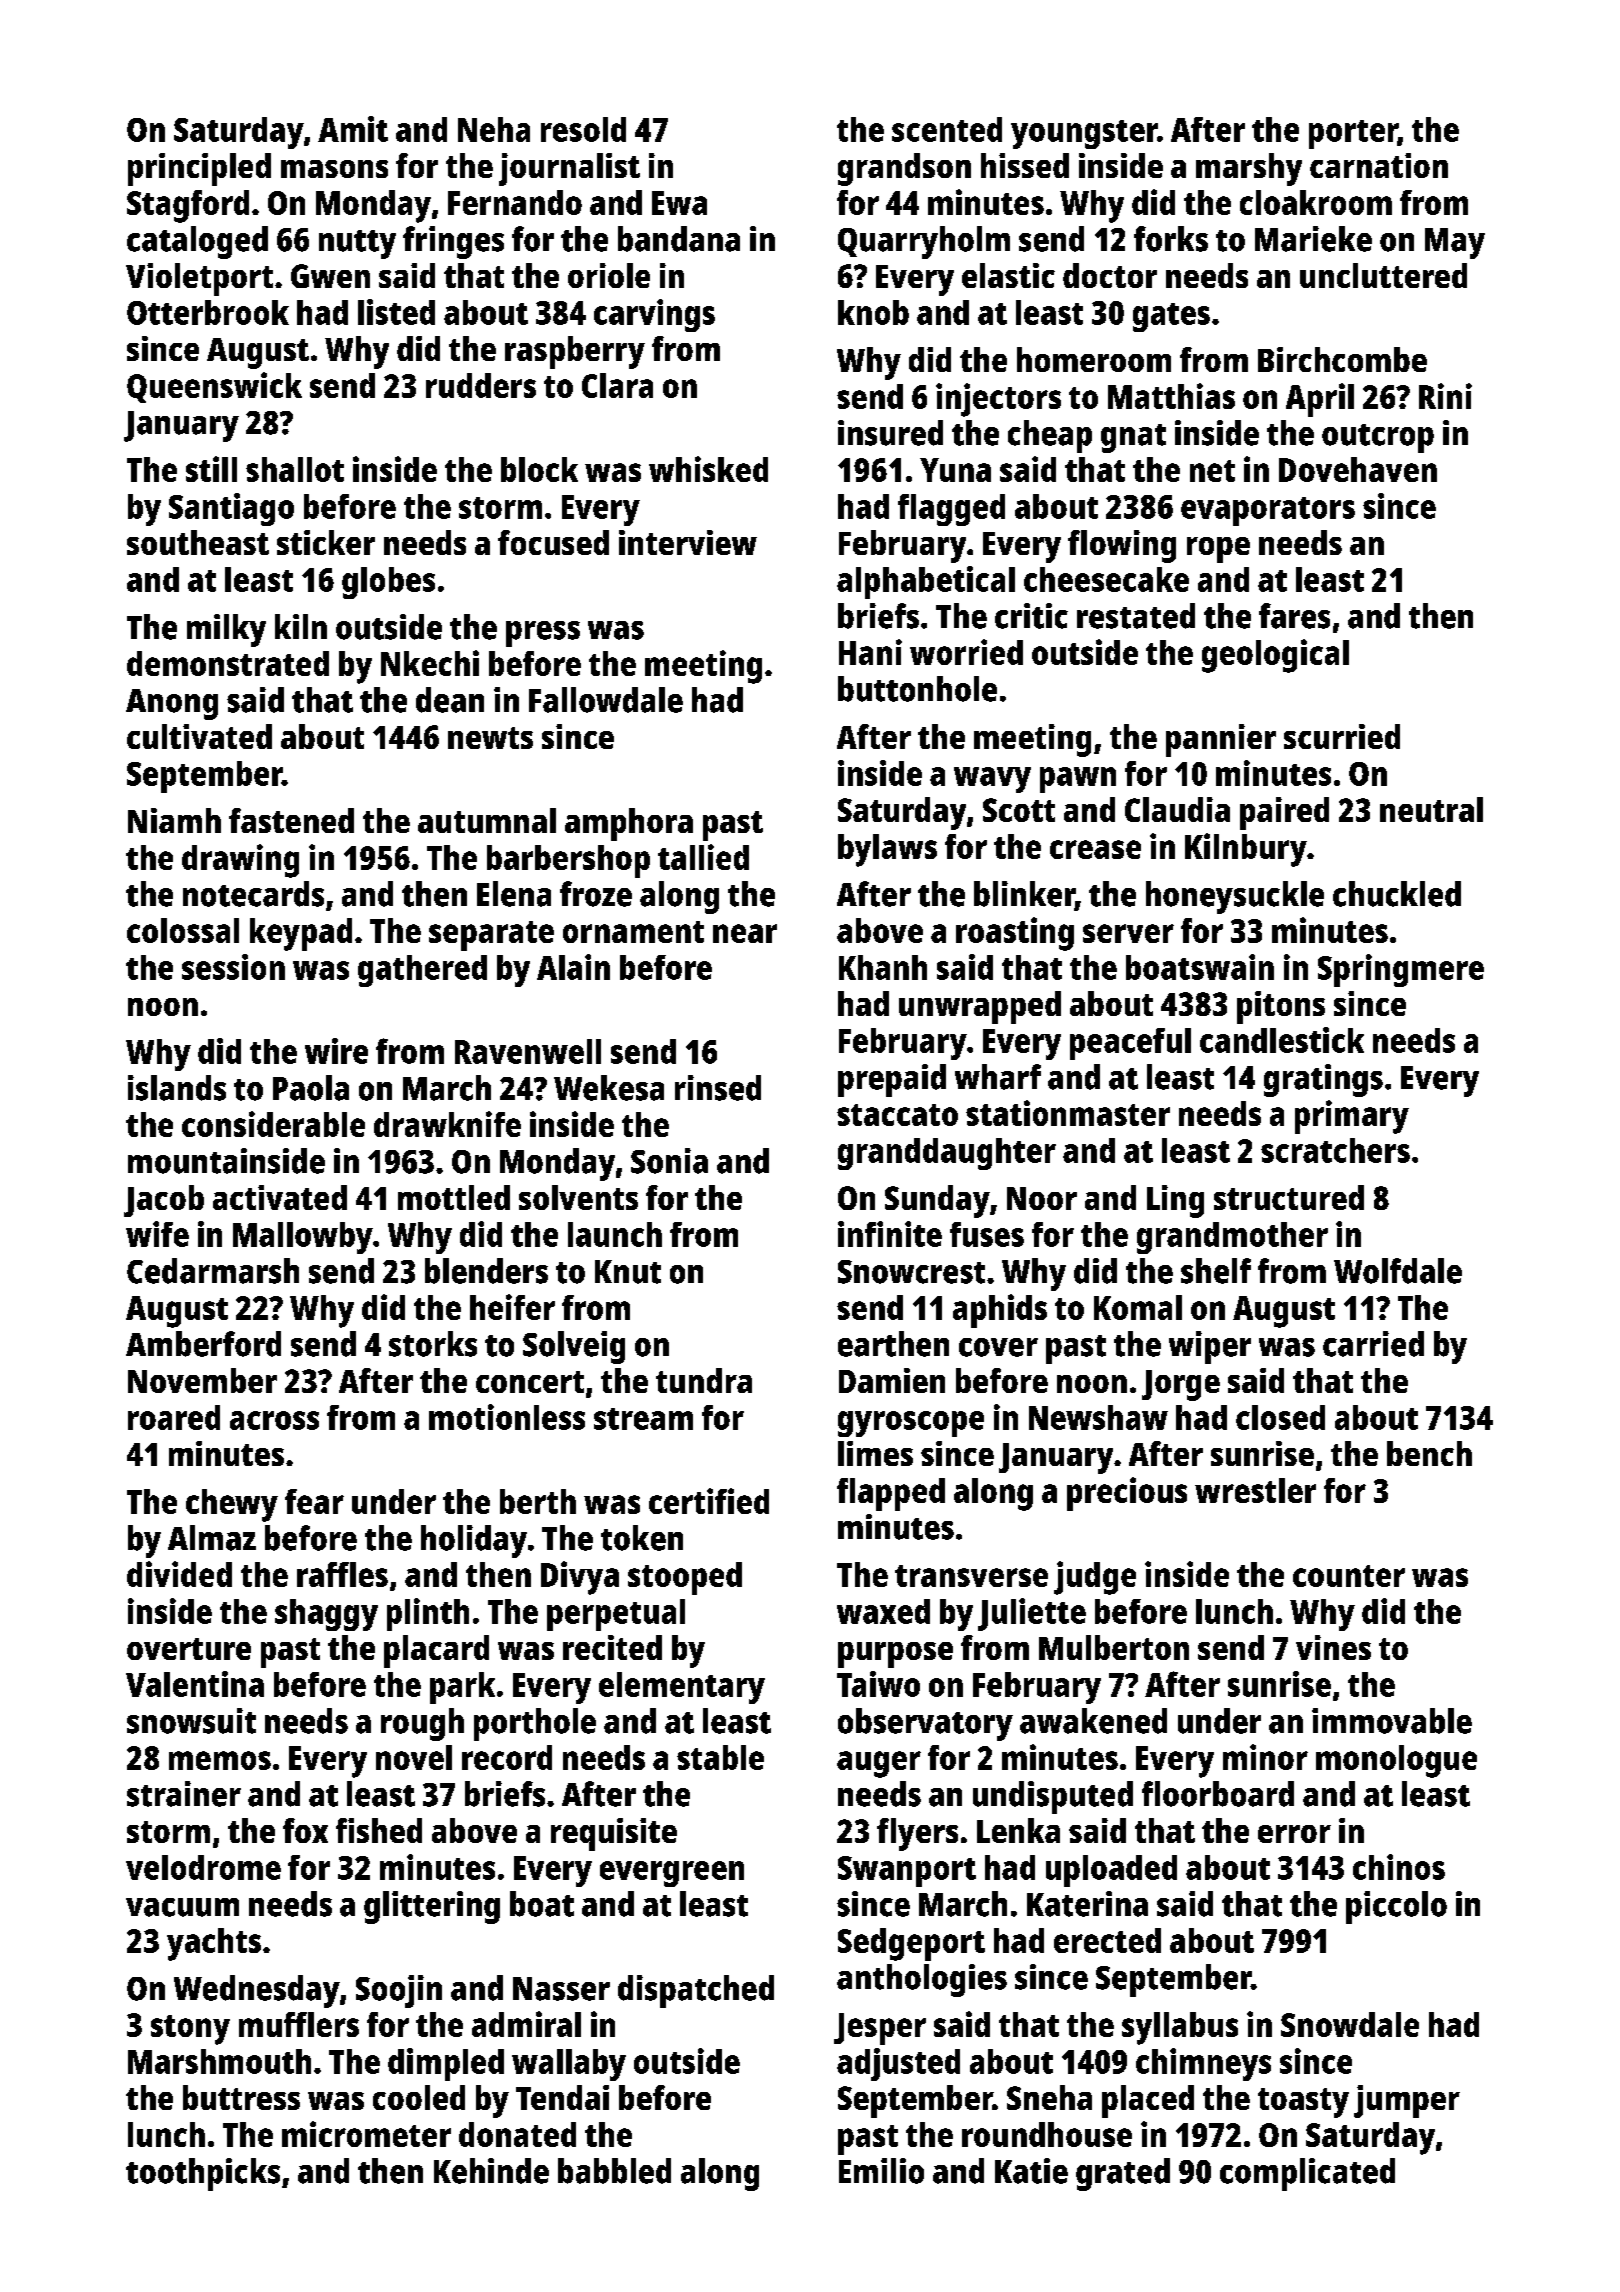 The height and width of the screenshot is (2292, 1620). Describe the element at coordinates (203, 1344) in the screenshot. I see `Amberford` at that location.
